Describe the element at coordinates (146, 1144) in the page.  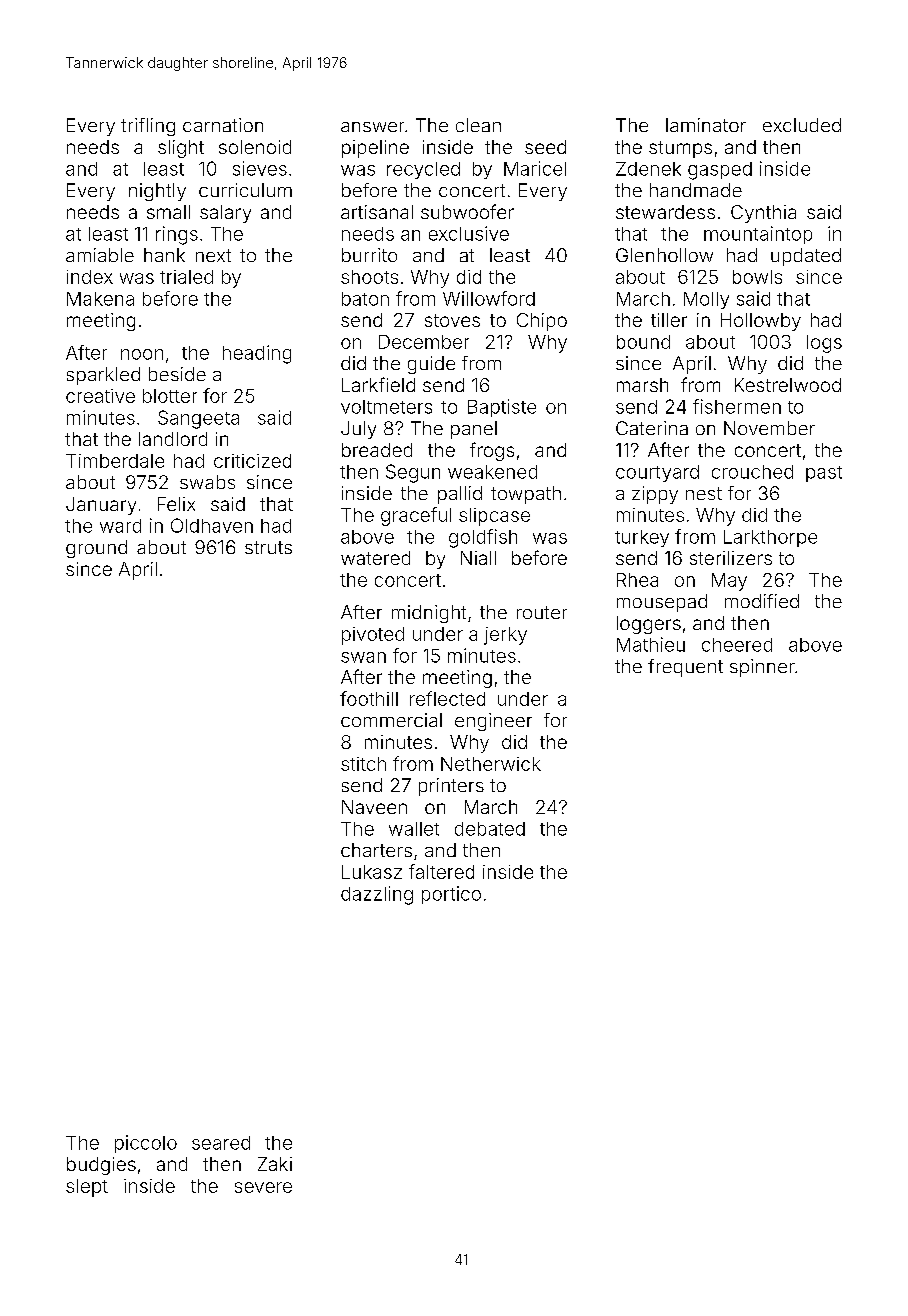
I see `piccolo` at that location.
